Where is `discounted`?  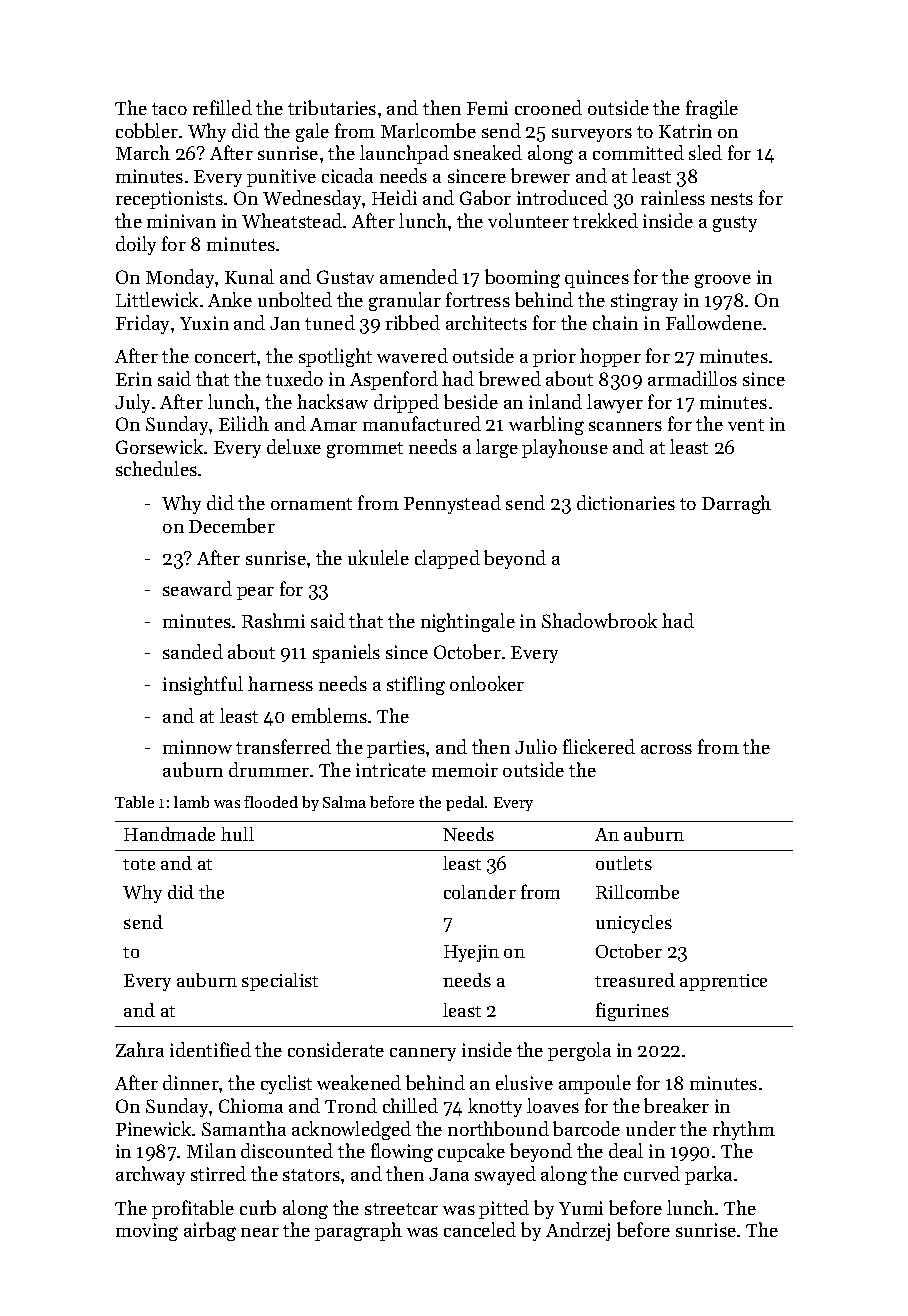
discounted is located at coordinates (287, 1150).
